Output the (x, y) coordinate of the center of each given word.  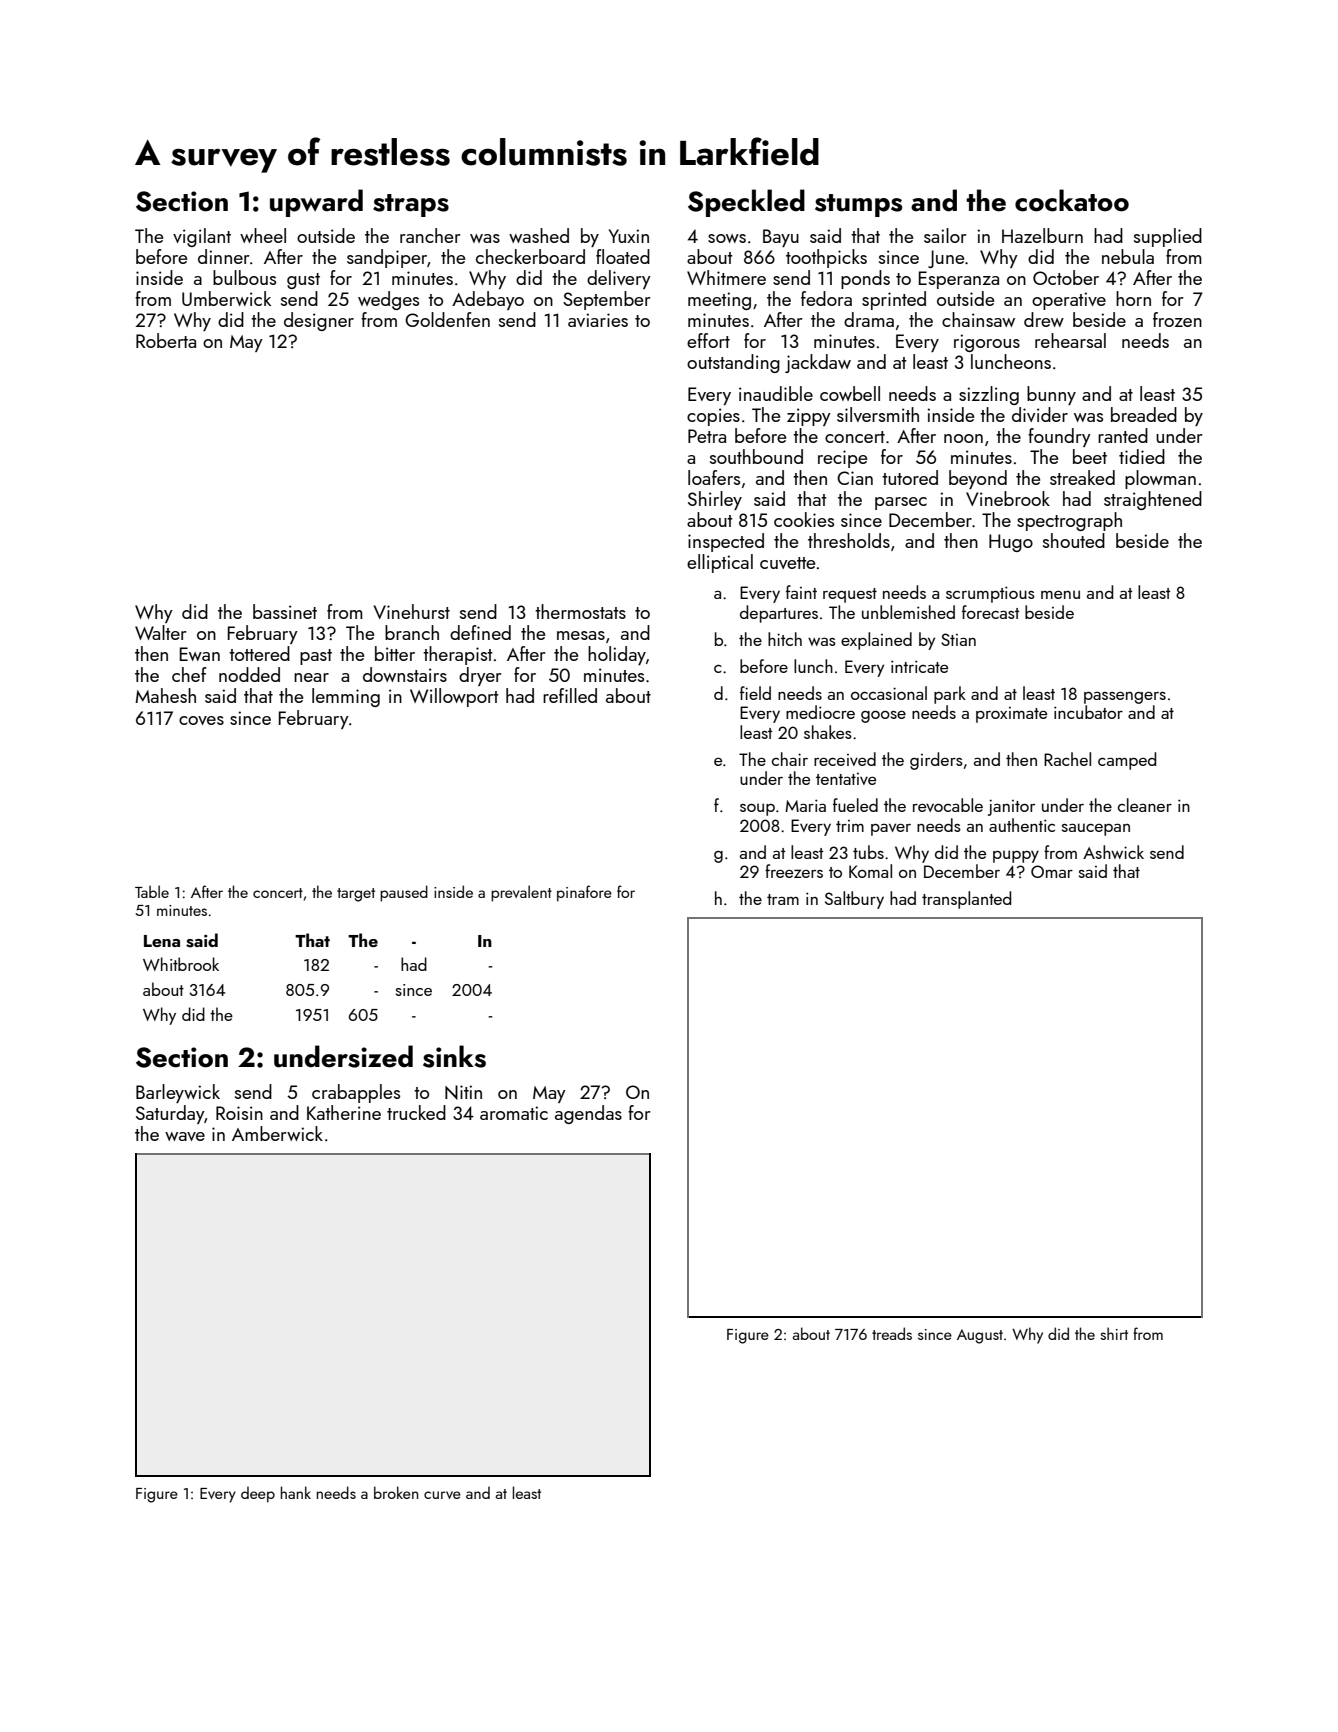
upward (316, 203)
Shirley (715, 500)
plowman (1160, 479)
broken (396, 1492)
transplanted (966, 900)
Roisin (239, 1113)
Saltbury (854, 900)
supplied (1168, 237)
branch (412, 632)
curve (442, 1495)
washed (539, 235)
